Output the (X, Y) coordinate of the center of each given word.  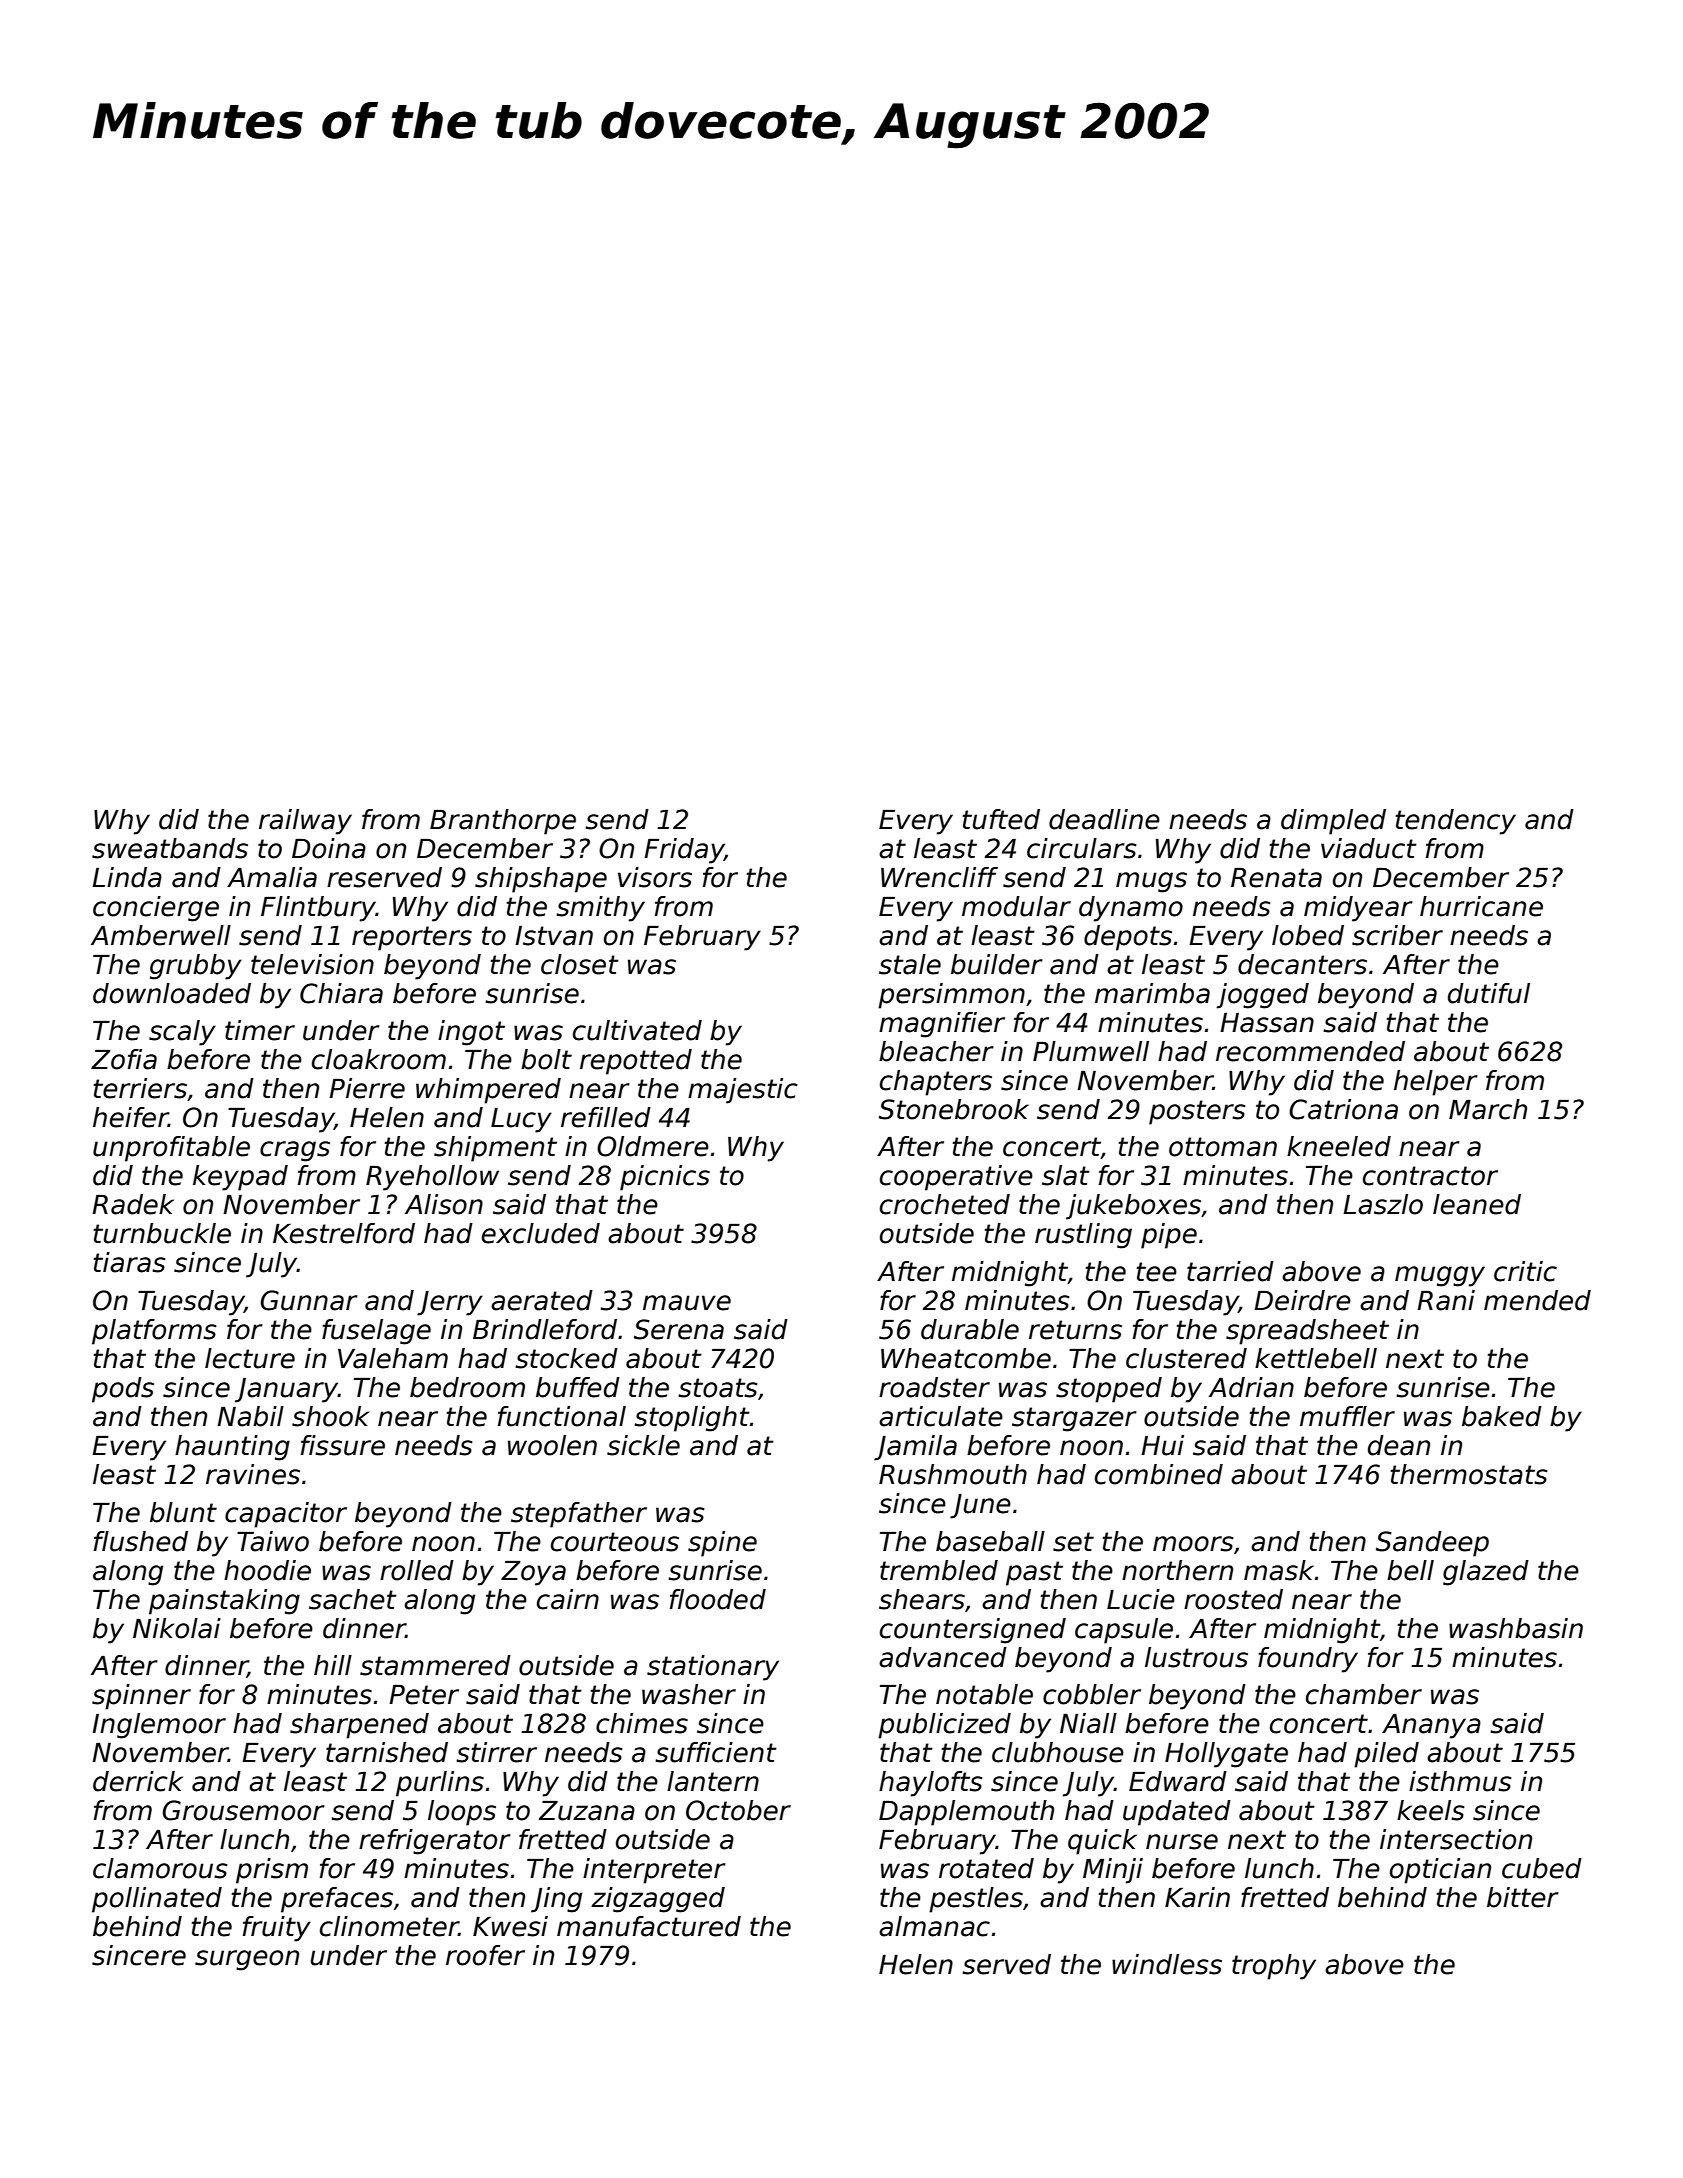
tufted (1001, 819)
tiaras (130, 1262)
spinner (141, 1697)
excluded (541, 1233)
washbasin (1516, 1628)
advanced (943, 1657)
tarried (1230, 1271)
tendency (1456, 822)
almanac (934, 1926)
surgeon (247, 1960)
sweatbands (170, 848)
